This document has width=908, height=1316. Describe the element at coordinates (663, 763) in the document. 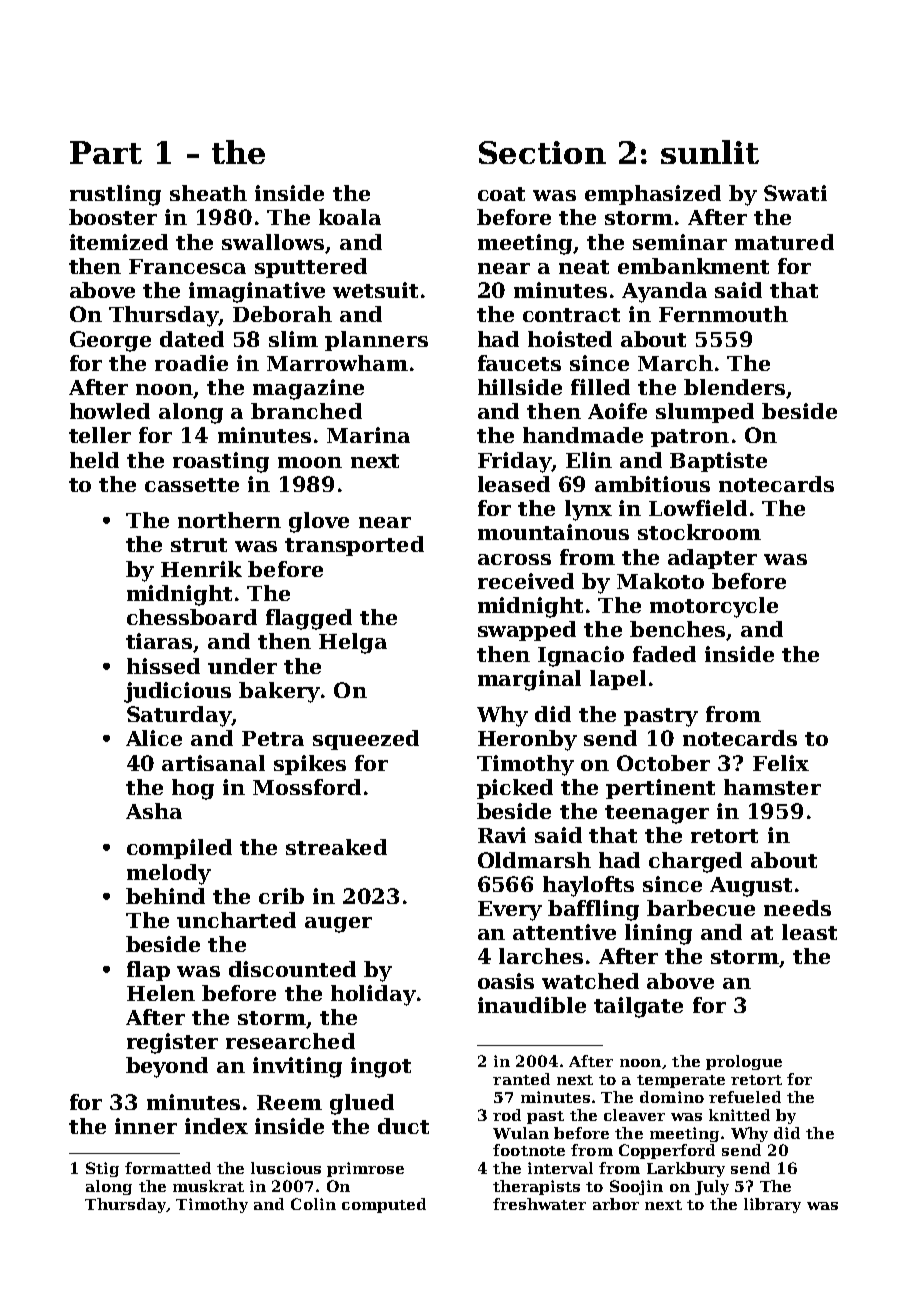

I see `October` at that location.
